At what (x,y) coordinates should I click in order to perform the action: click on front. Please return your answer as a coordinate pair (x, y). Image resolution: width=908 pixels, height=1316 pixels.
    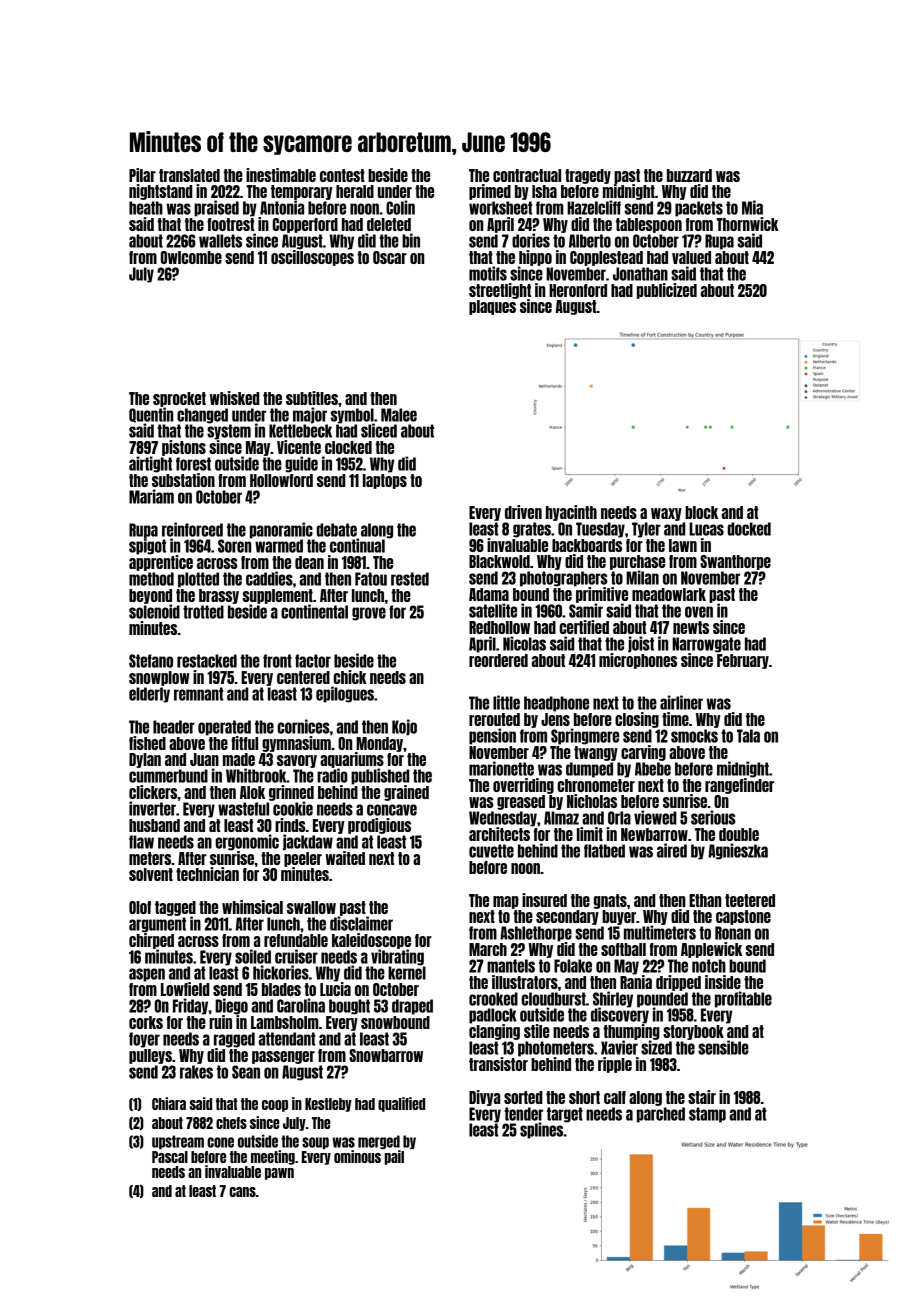
    Looking at the image, I should click on (277, 661).
